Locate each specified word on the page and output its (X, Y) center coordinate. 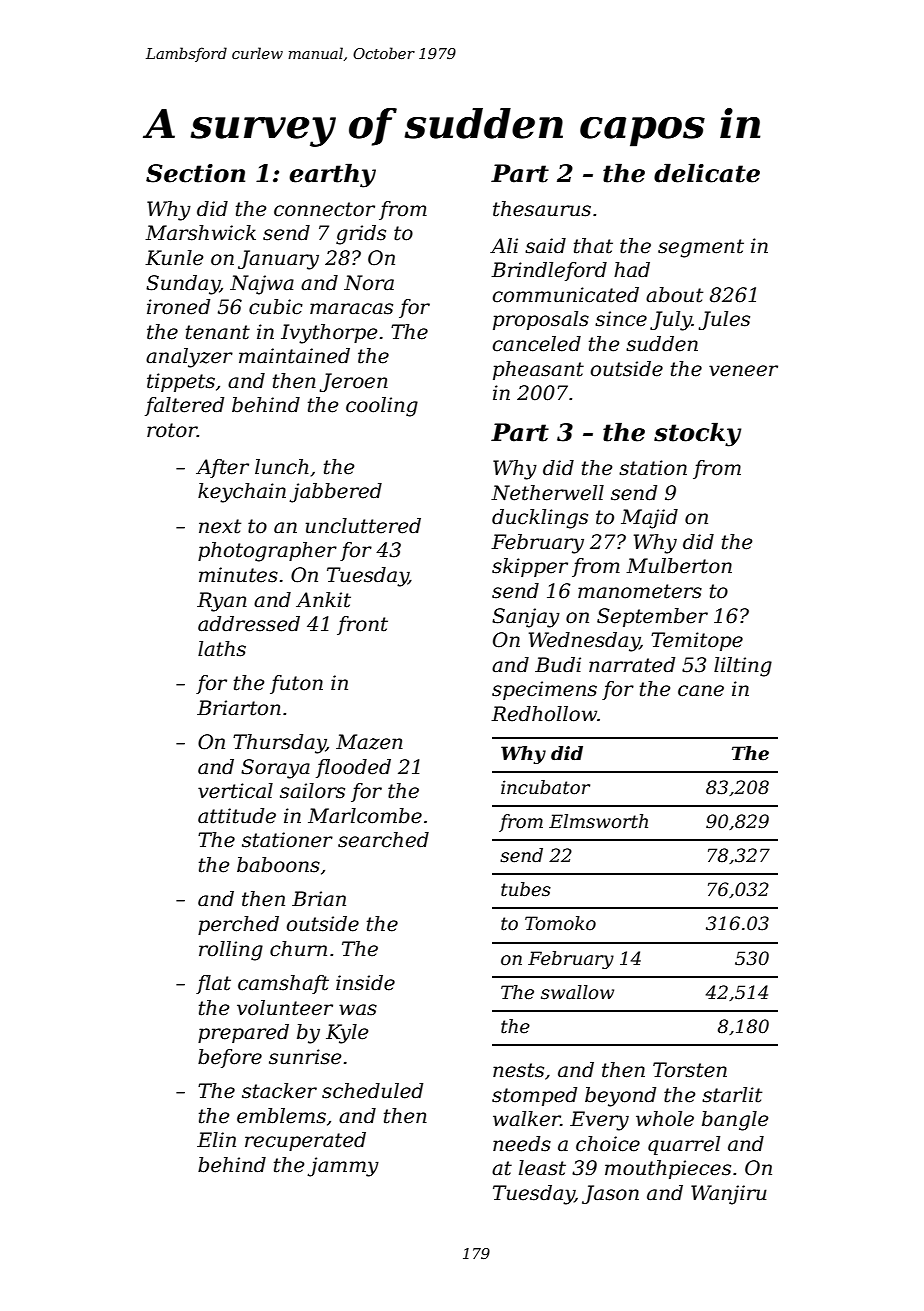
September (652, 617)
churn (298, 949)
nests (518, 1070)
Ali (504, 245)
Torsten (690, 1070)
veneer (743, 371)
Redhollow (544, 714)
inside (365, 983)
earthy (332, 175)
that (593, 246)
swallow (577, 992)
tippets (181, 382)
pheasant (538, 370)
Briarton (239, 708)
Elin (216, 1139)
